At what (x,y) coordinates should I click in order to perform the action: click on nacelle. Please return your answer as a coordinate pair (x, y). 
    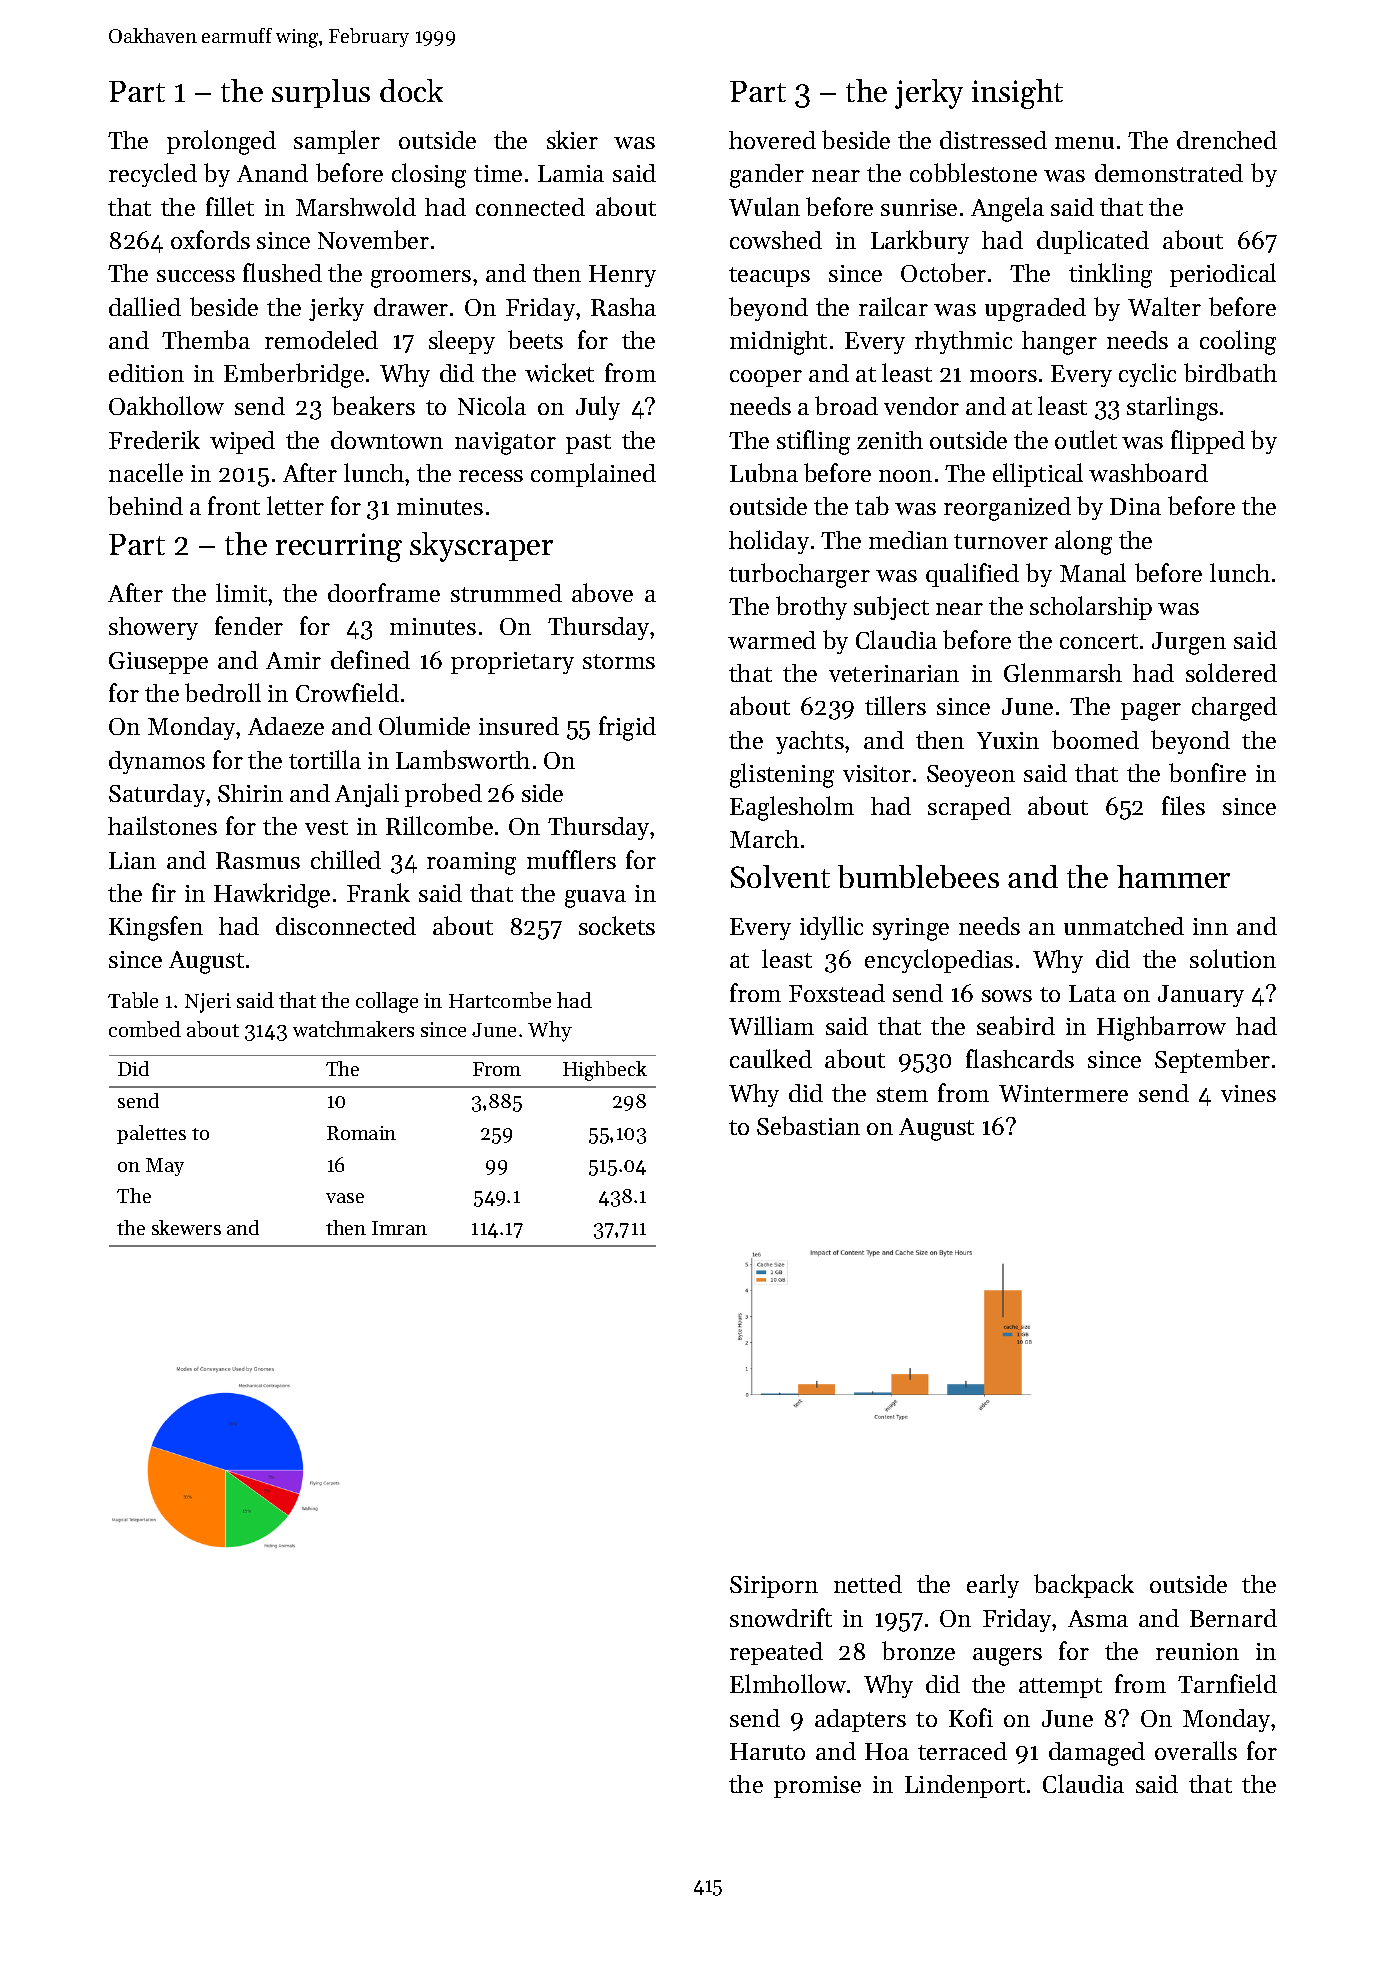
    Looking at the image, I should click on (146, 472).
